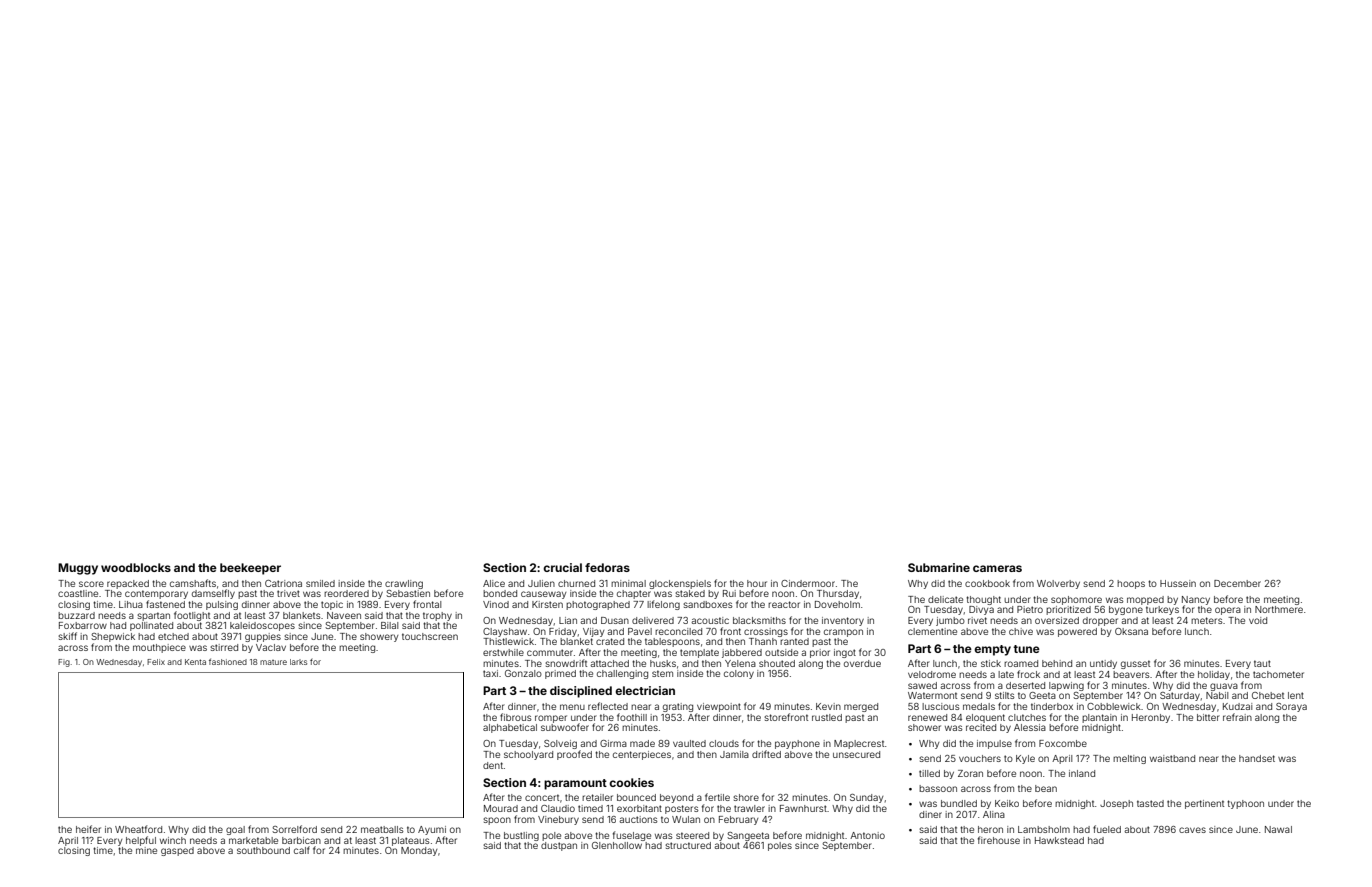  Describe the element at coordinates (510, 728) in the screenshot. I see `alphabetical` at that location.
